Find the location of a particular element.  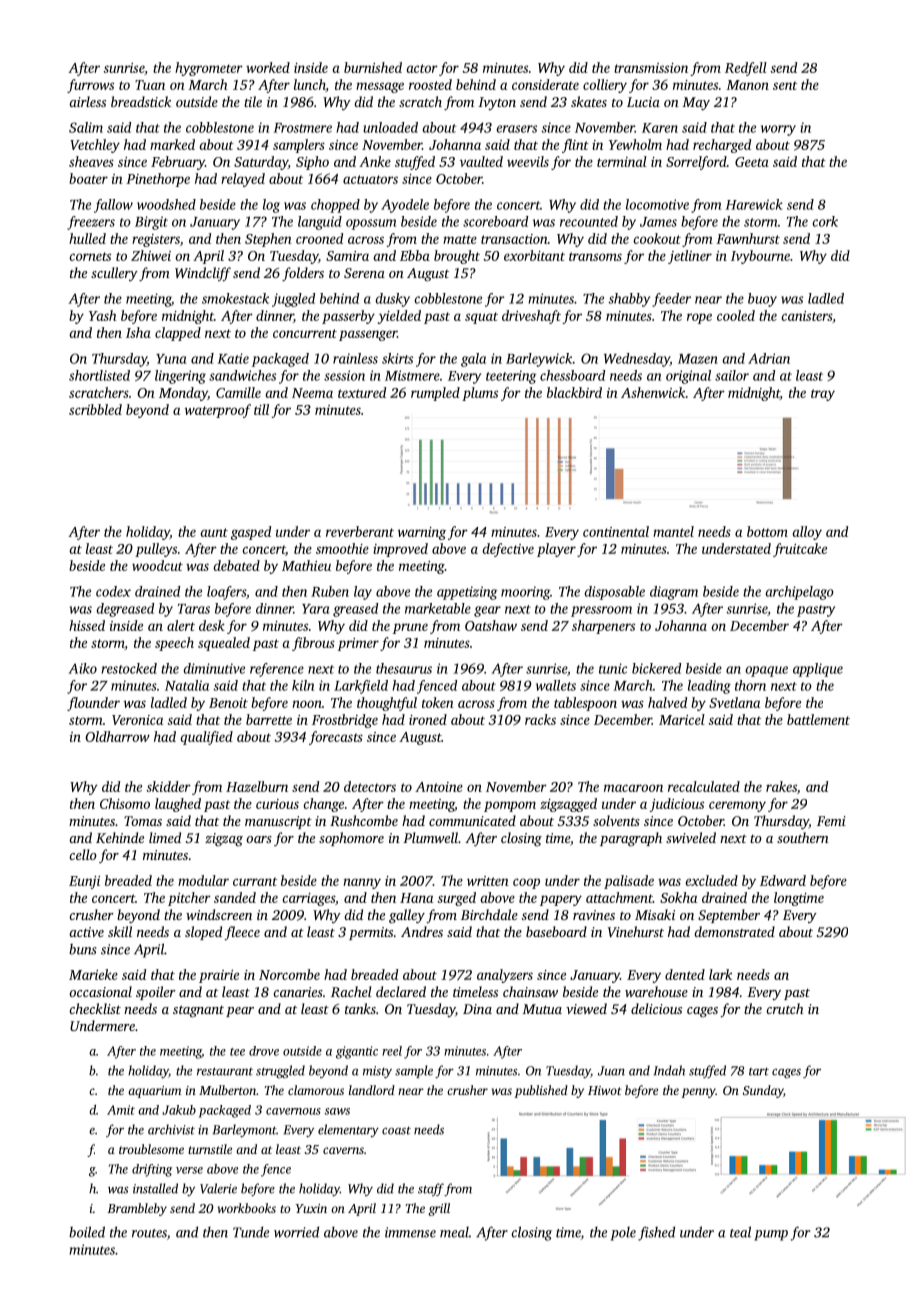

canaries is located at coordinates (298, 992).
